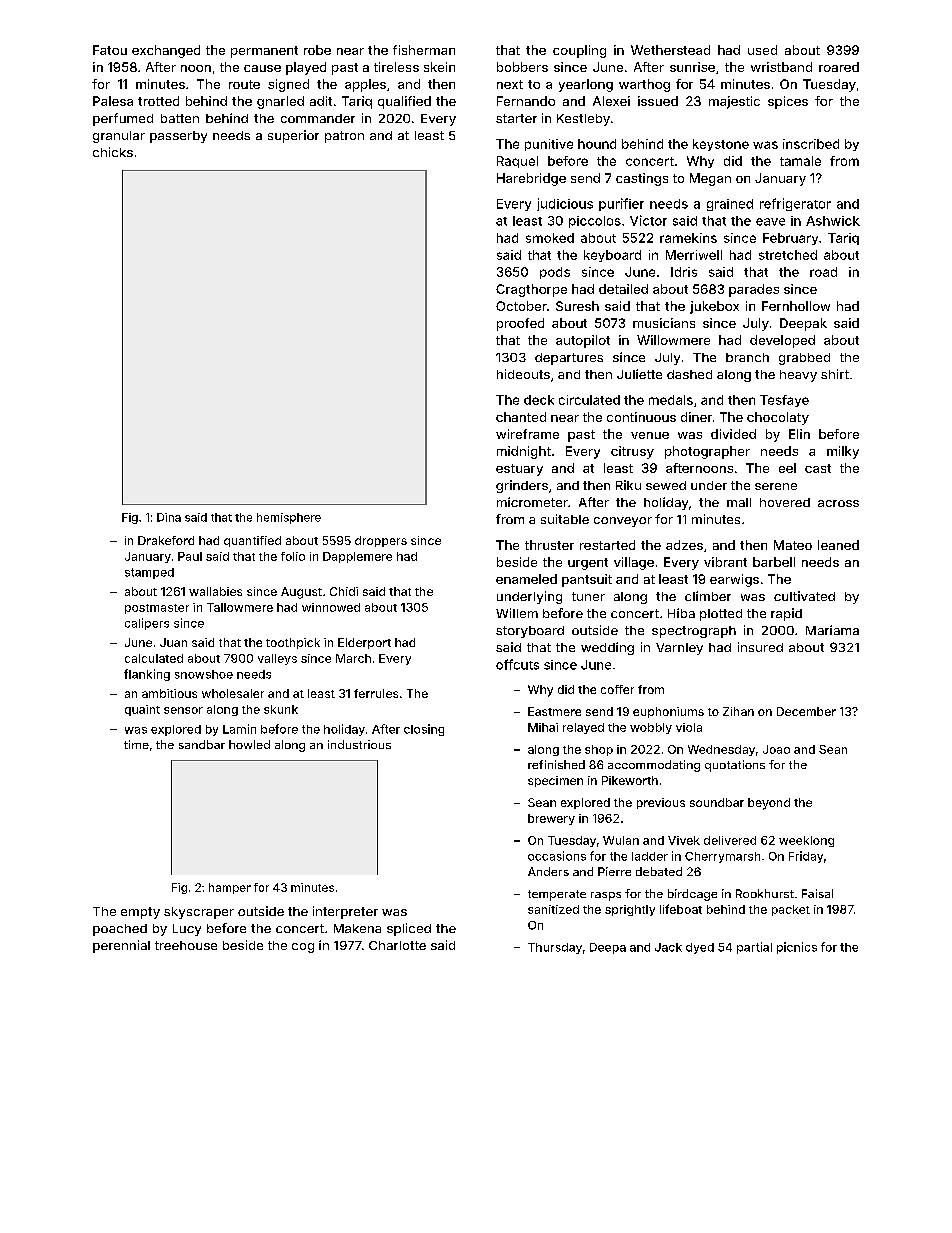  I want to click on superior, so click(293, 136).
